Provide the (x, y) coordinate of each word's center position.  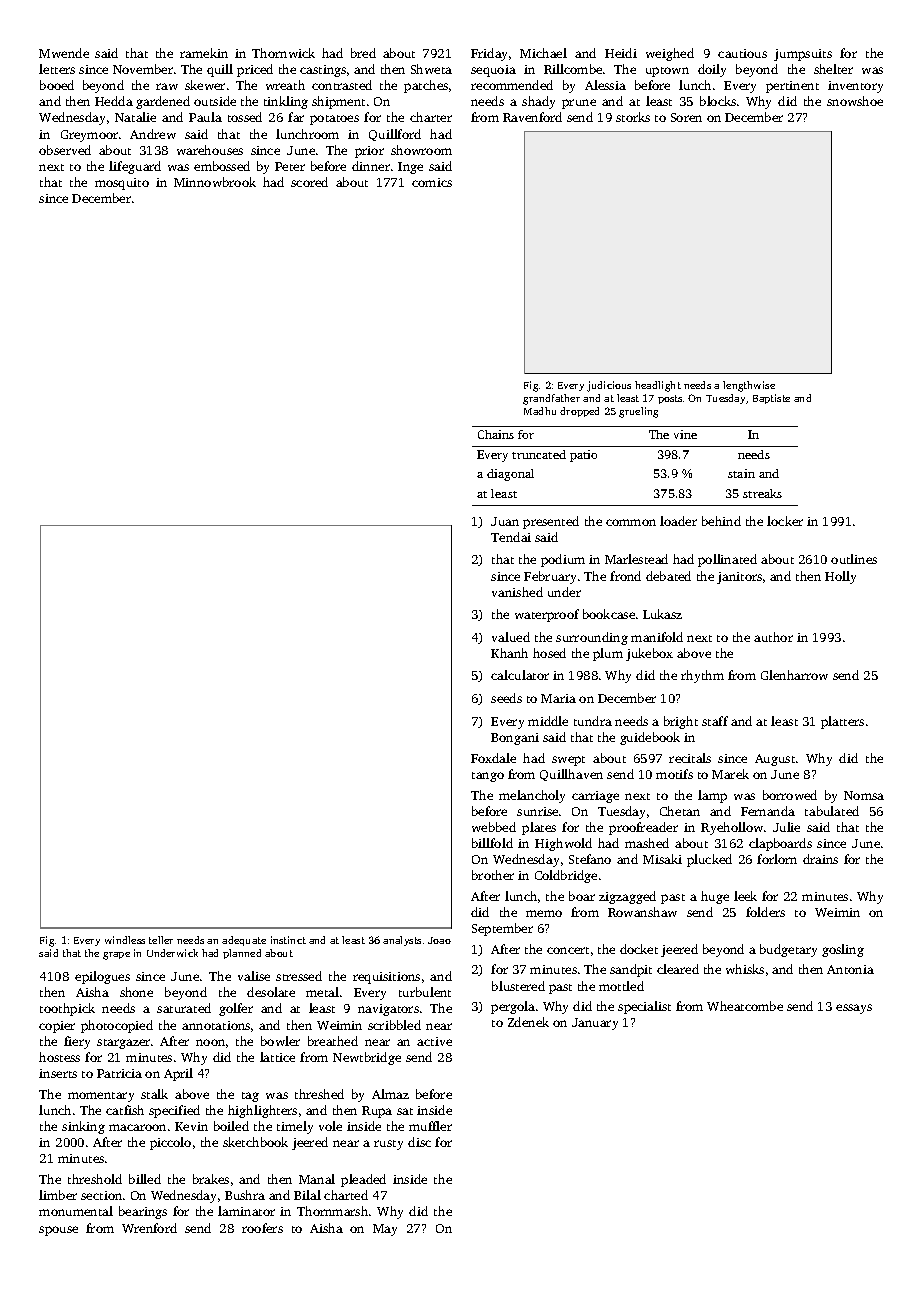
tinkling (286, 102)
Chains (496, 434)
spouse (58, 1231)
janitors (739, 578)
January (595, 1024)
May (385, 1230)
